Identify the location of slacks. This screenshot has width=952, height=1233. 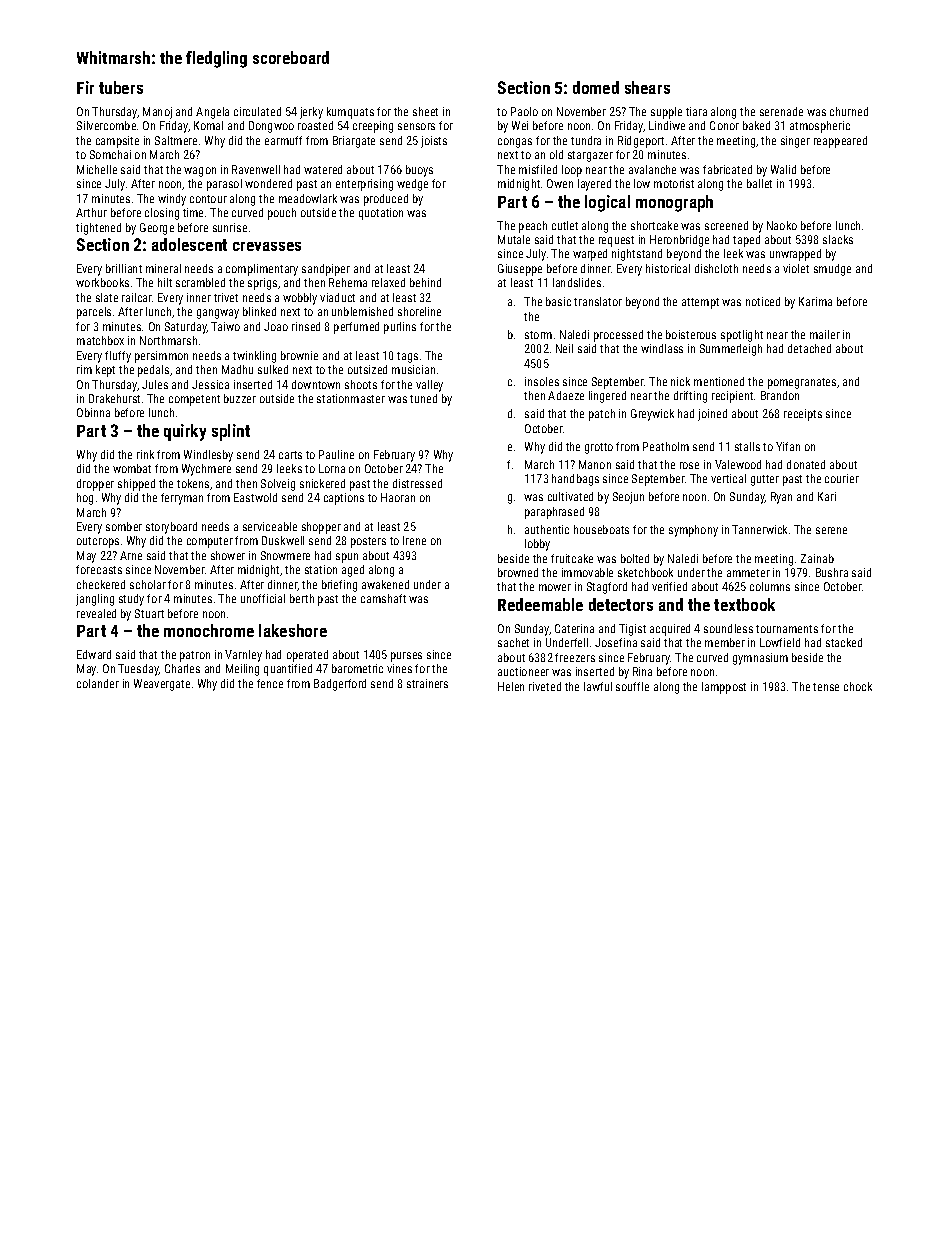
(838, 239).
